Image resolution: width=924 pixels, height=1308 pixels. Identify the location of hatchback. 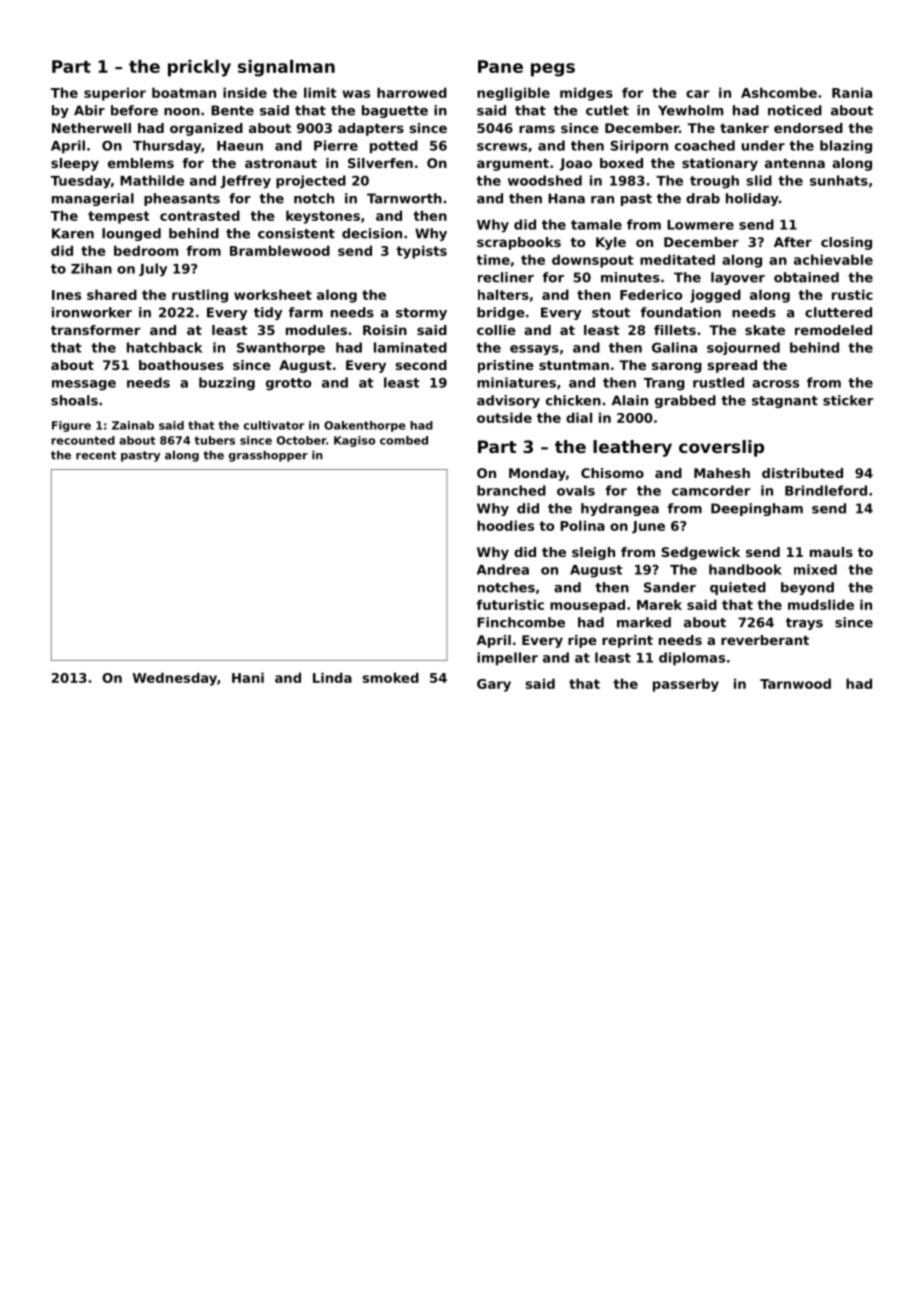
(165, 347).
